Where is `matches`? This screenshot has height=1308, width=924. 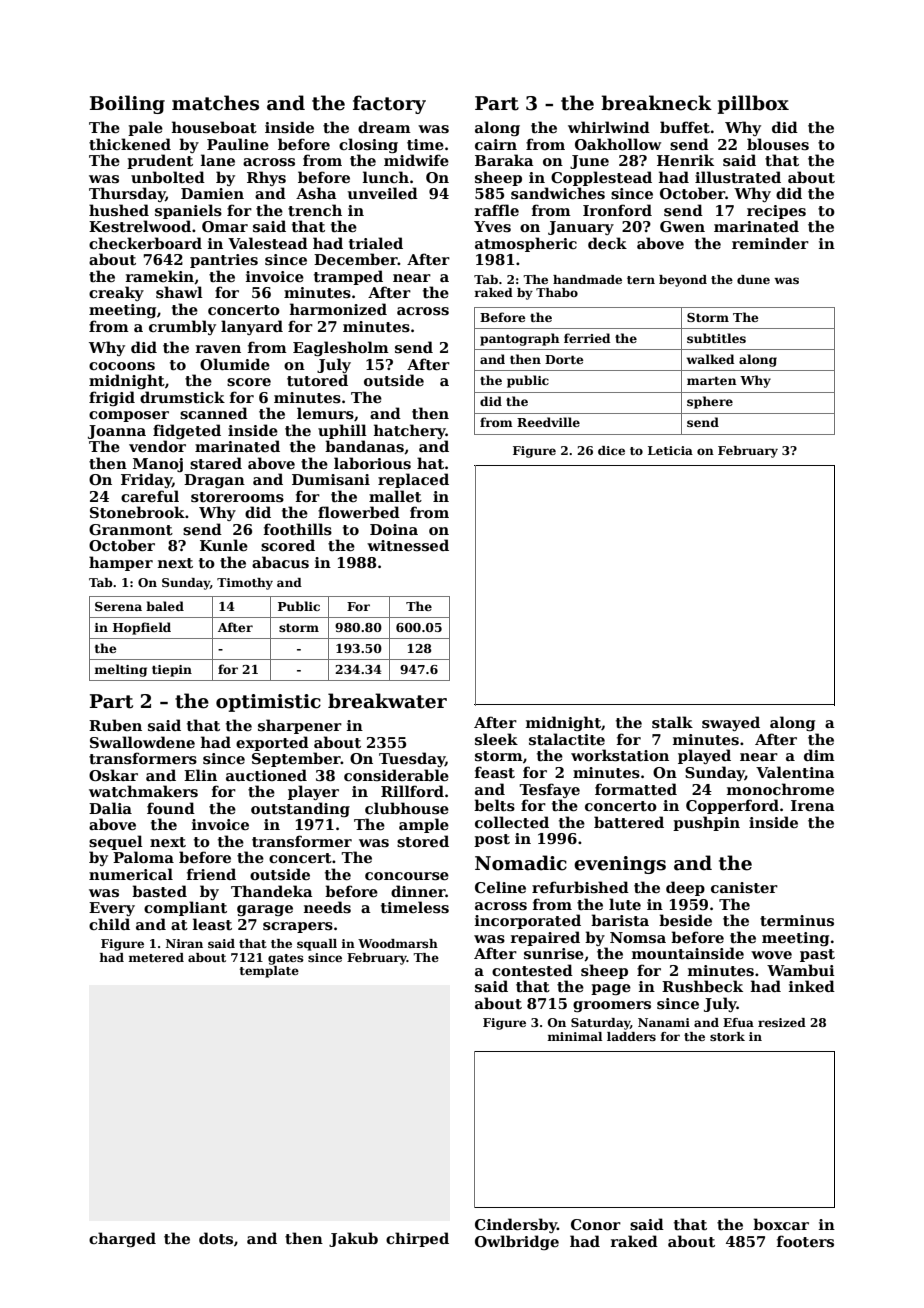
matches is located at coordinates (215, 103).
